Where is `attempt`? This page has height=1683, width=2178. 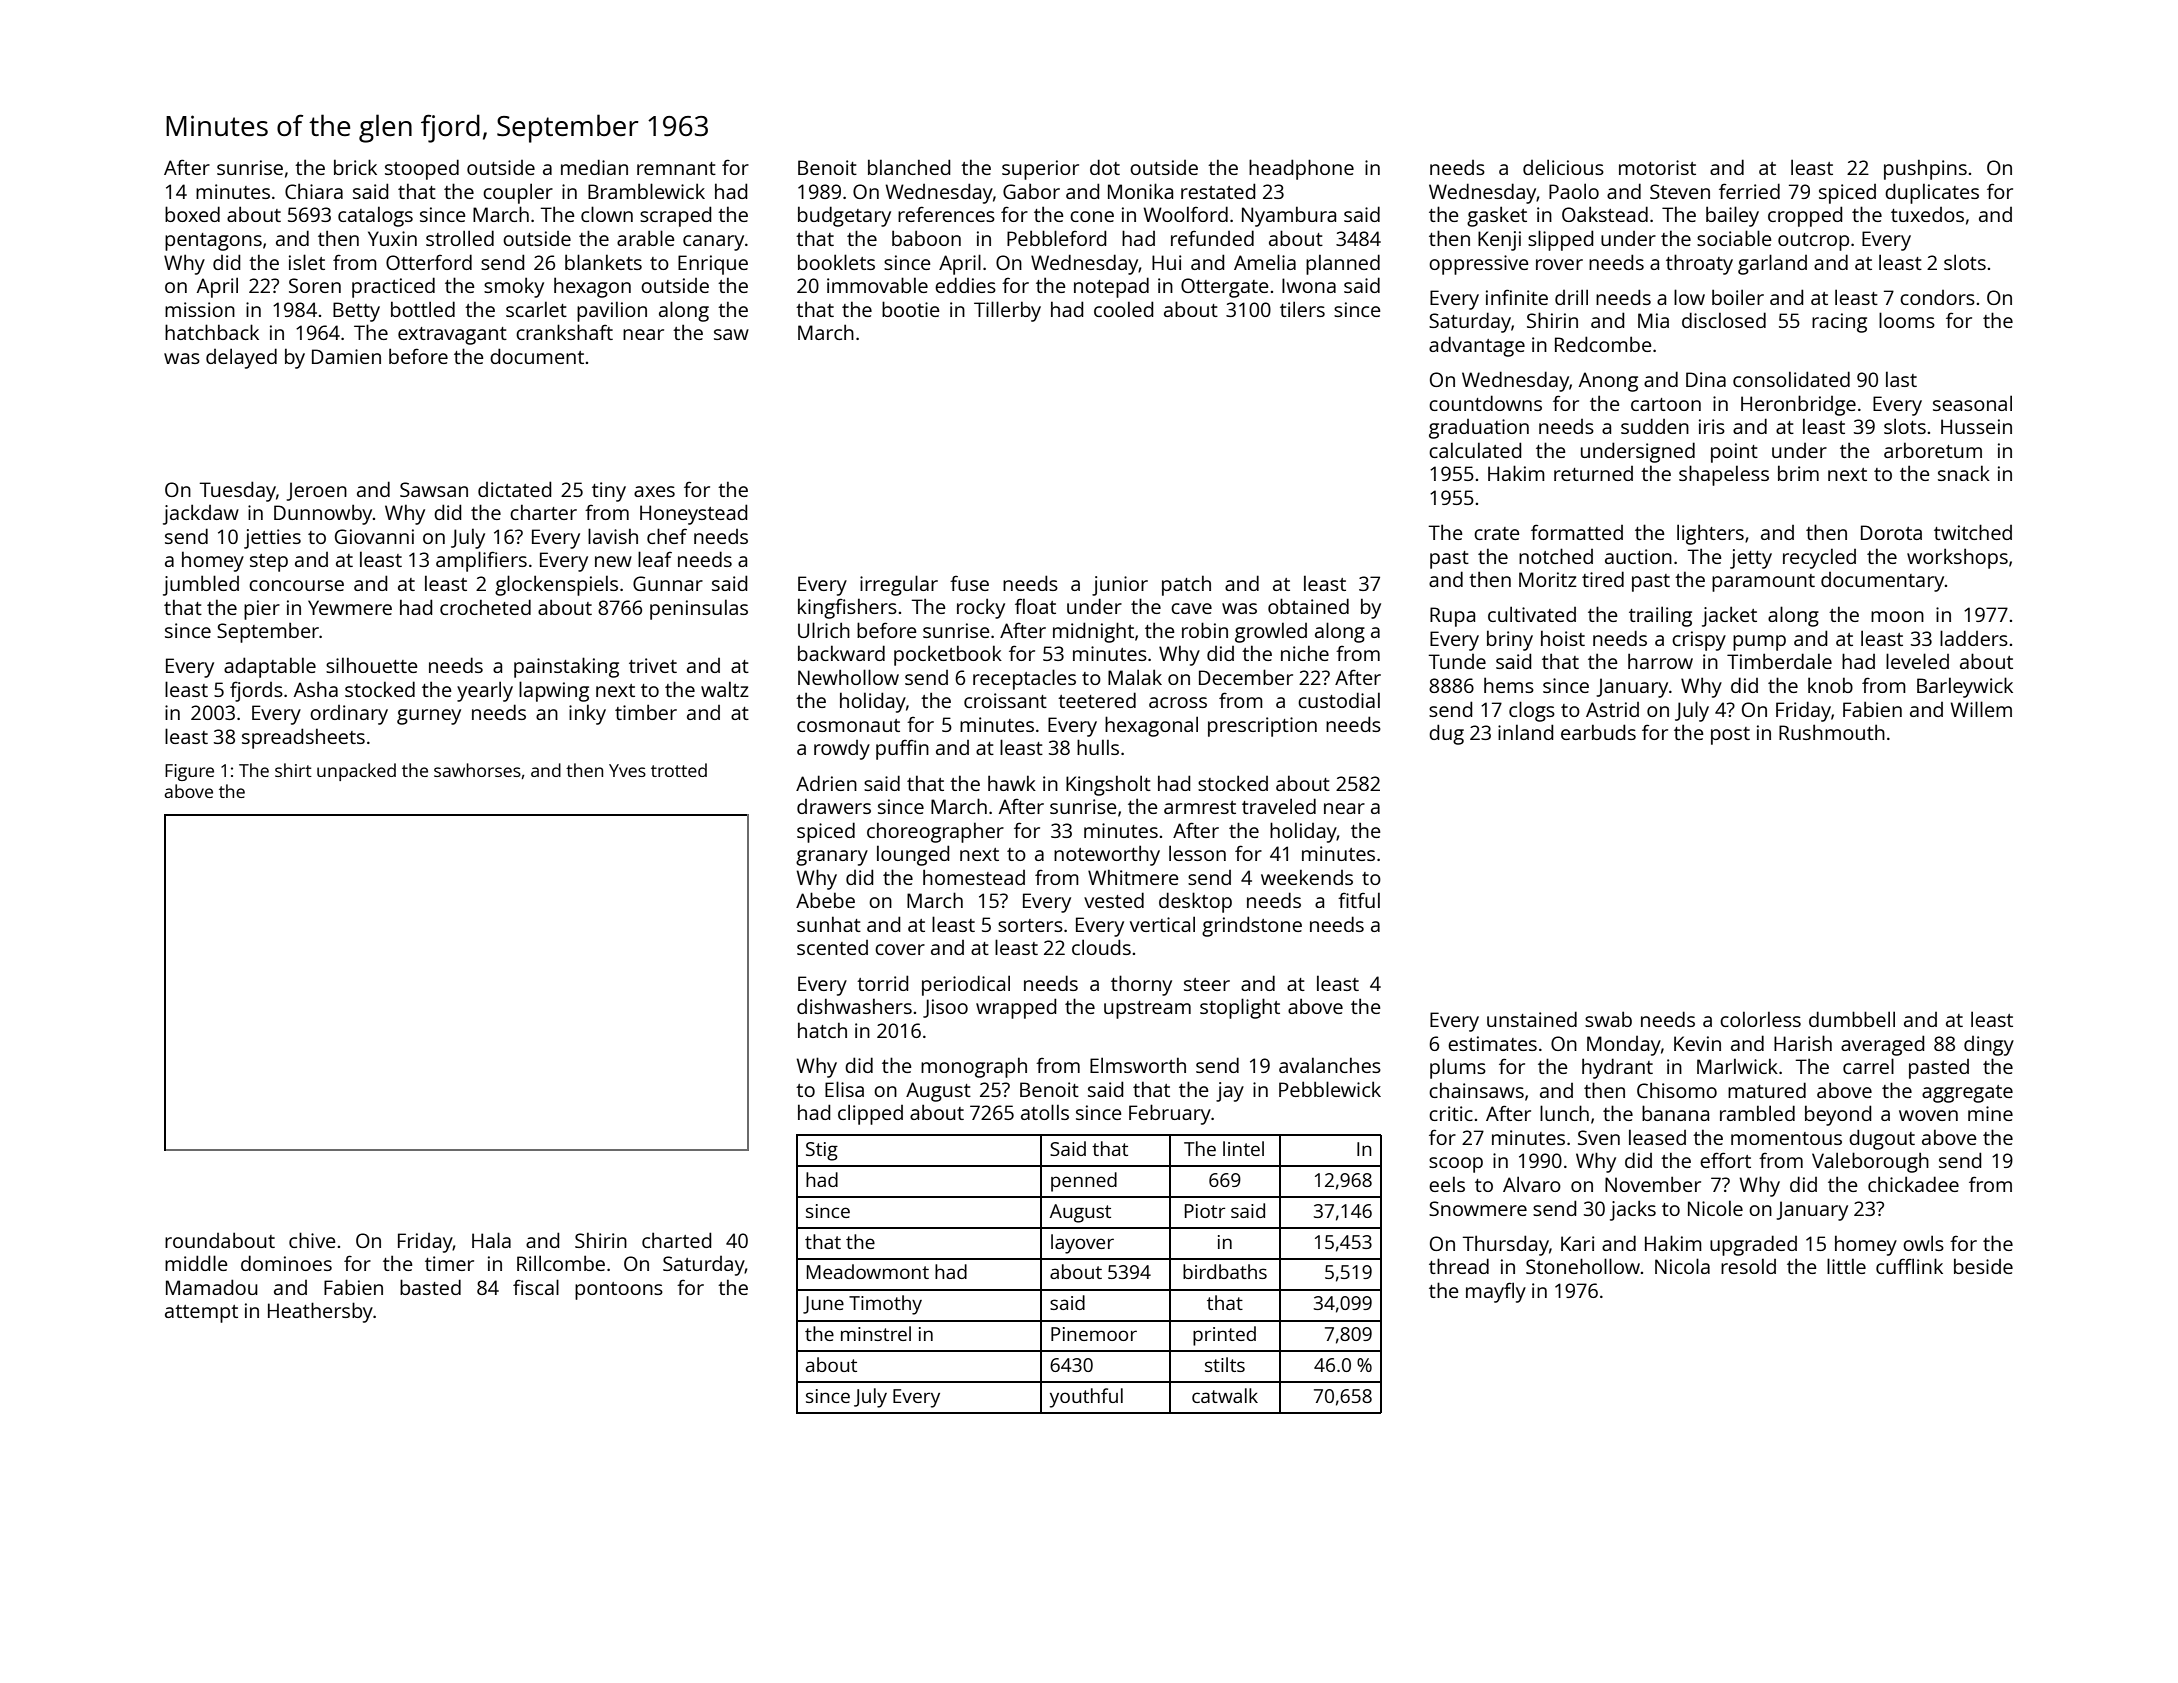
attempt is located at coordinates (201, 1314).
